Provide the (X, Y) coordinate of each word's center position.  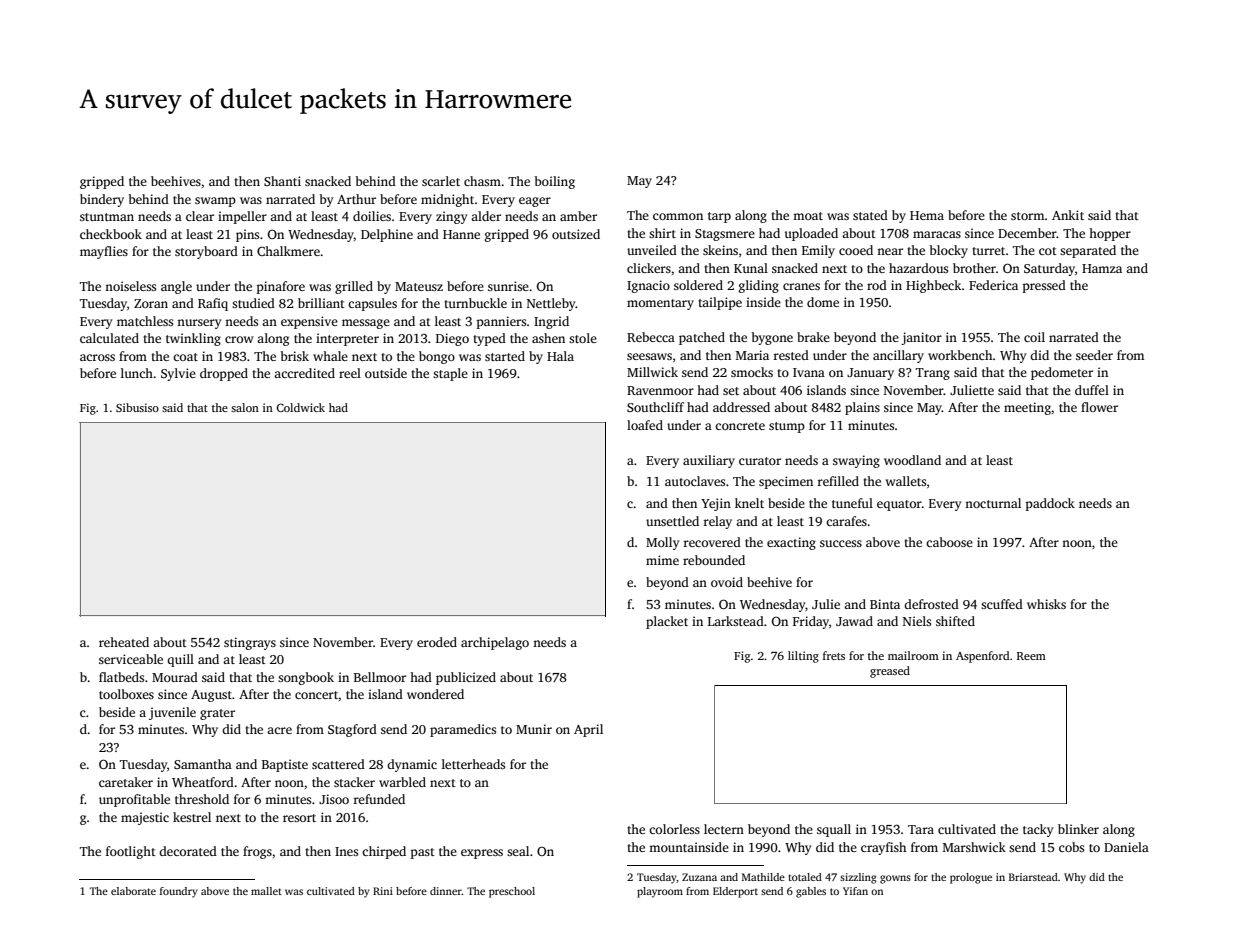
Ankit (1068, 215)
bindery (102, 200)
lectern (724, 829)
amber (578, 216)
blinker (1078, 829)
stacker (354, 782)
